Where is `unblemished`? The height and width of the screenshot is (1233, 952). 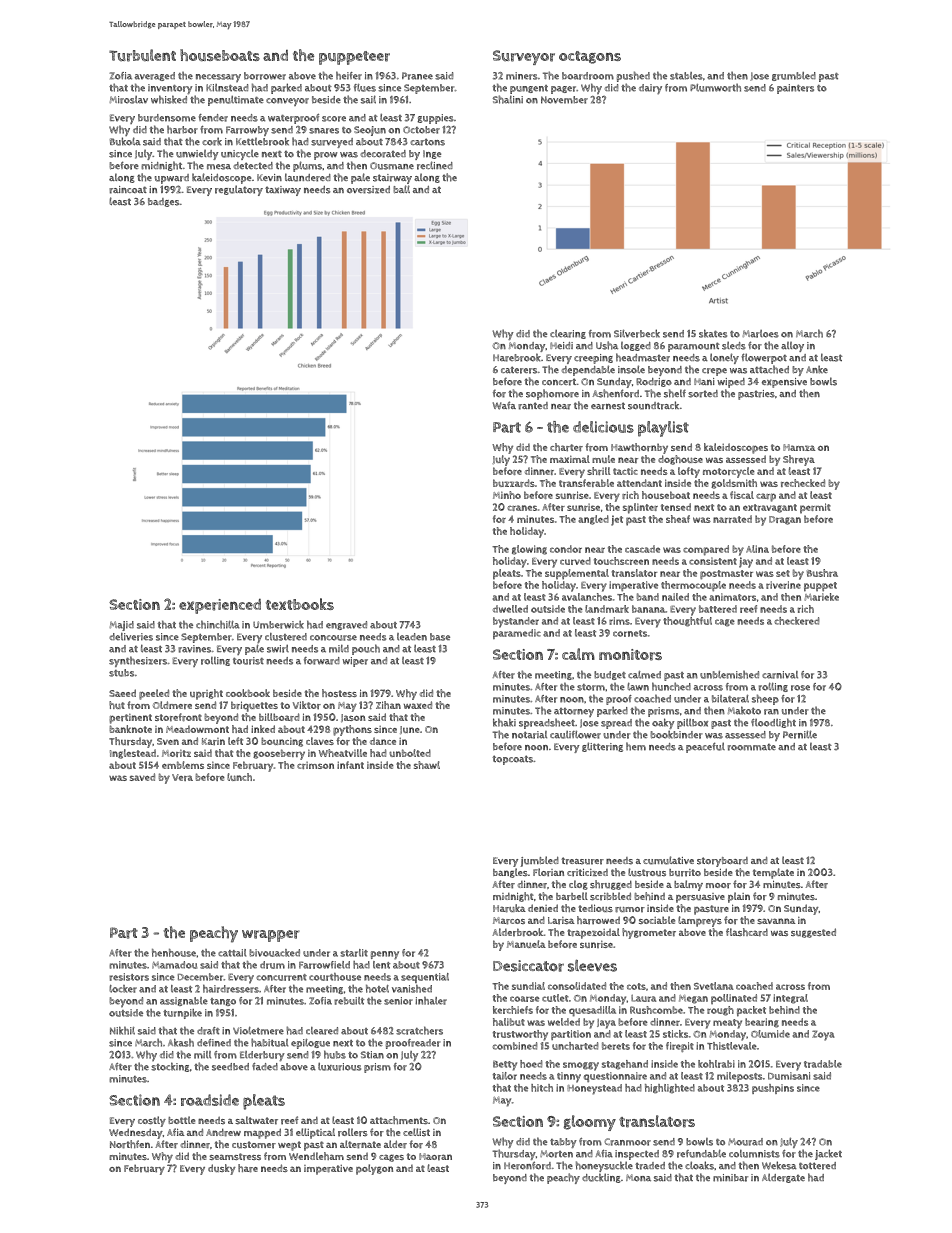
unblemished is located at coordinates (729, 675).
